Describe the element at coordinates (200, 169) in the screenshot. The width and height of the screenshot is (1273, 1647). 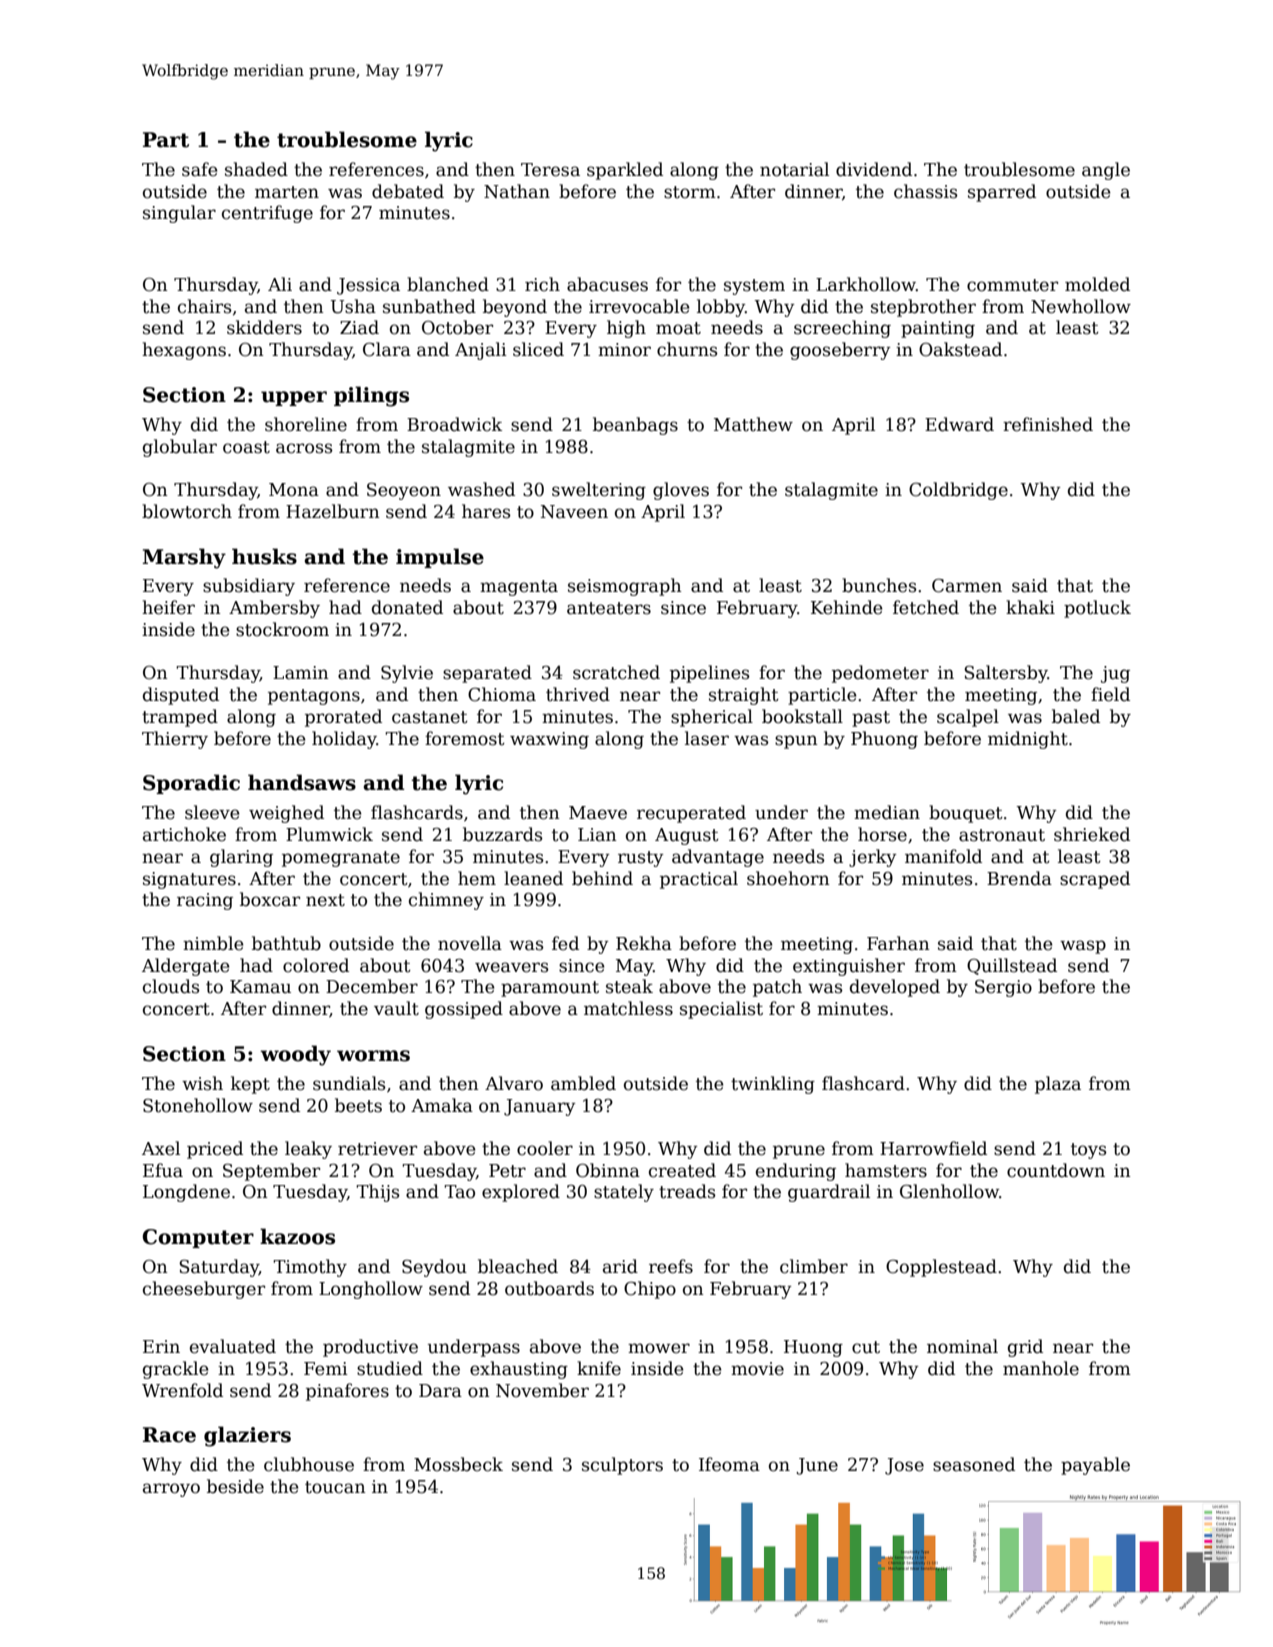
I see `safe` at that location.
